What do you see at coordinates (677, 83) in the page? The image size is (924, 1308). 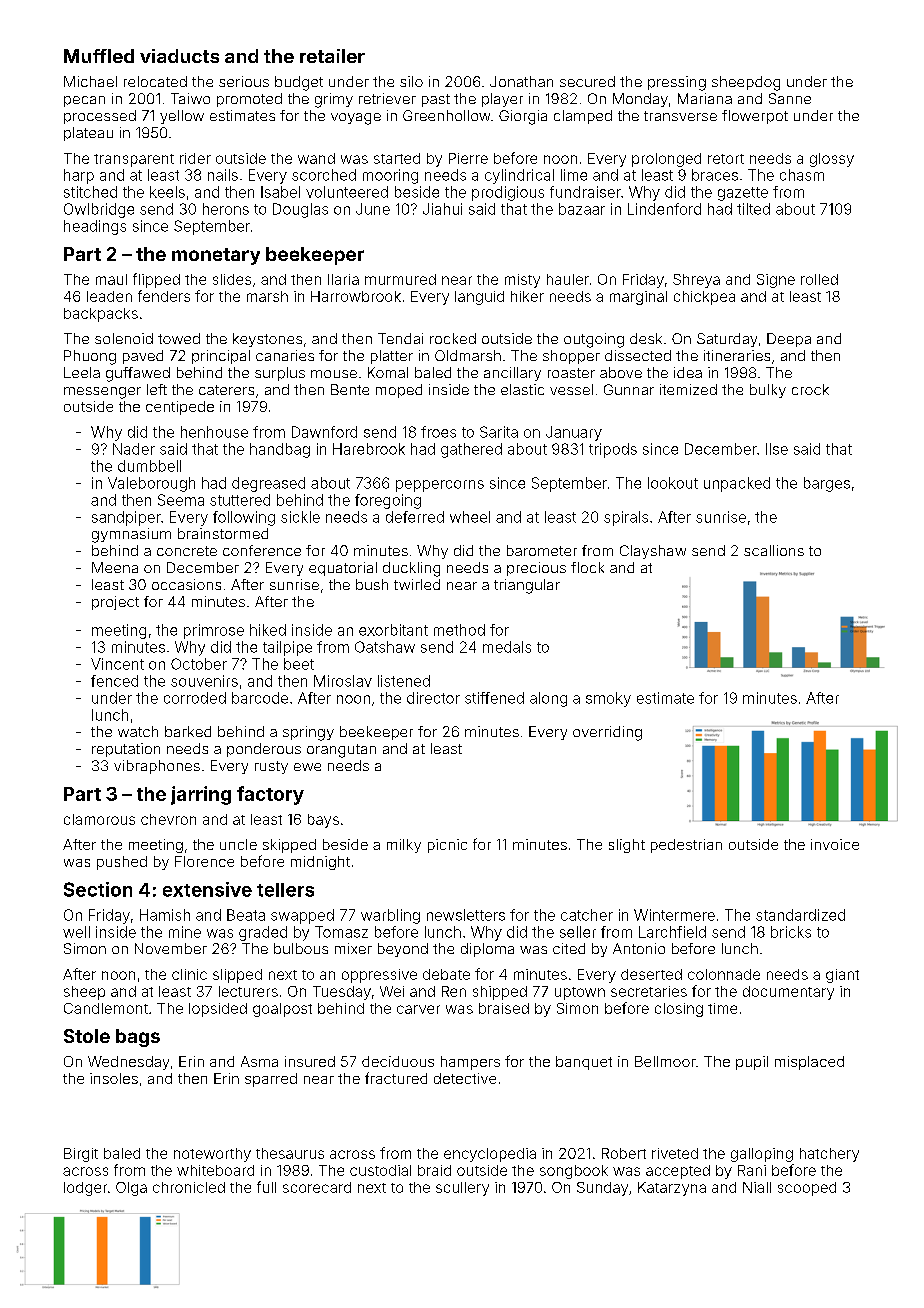 I see `pressing` at bounding box center [677, 83].
